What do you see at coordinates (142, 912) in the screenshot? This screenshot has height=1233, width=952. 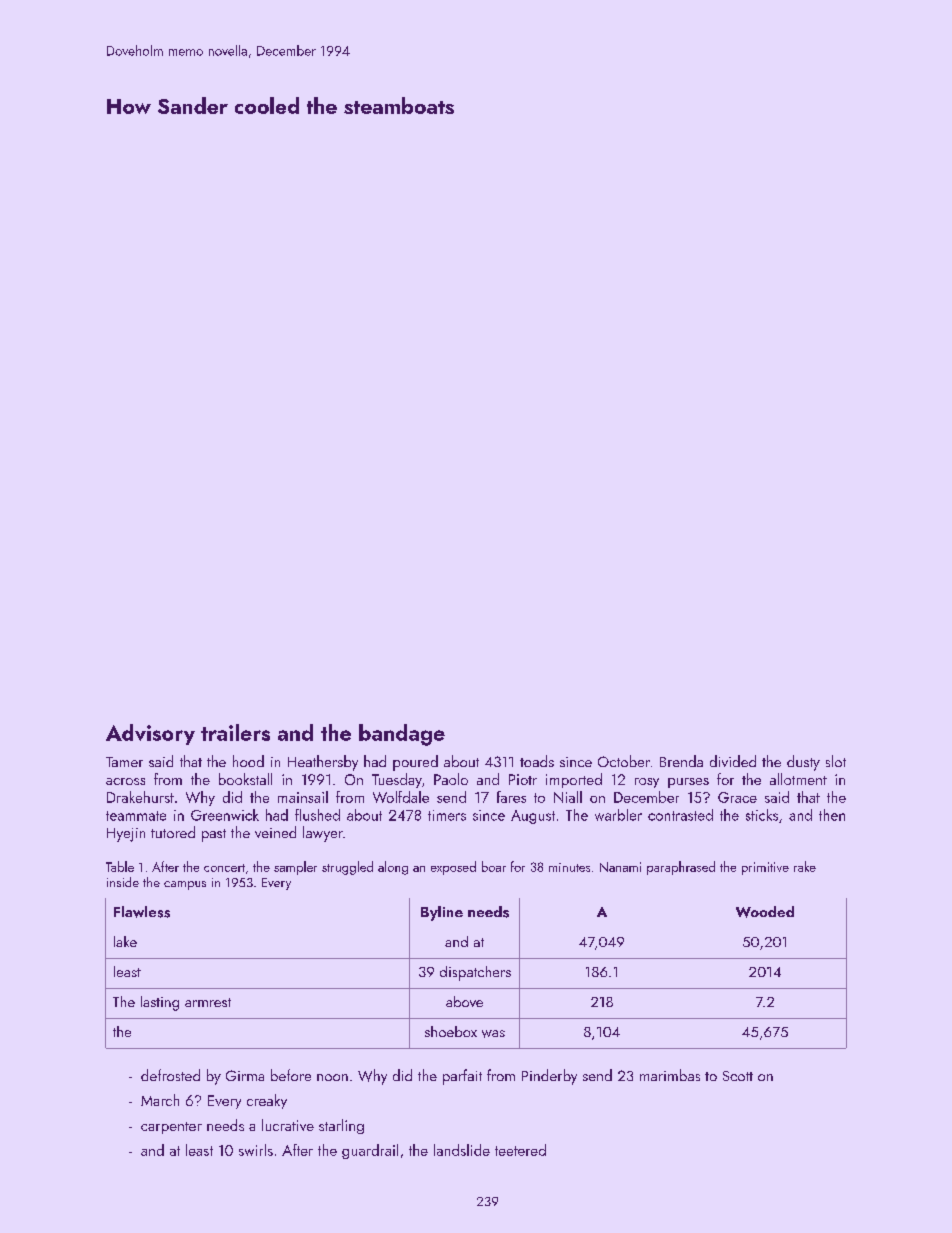 I see `Flawless` at bounding box center [142, 912].
